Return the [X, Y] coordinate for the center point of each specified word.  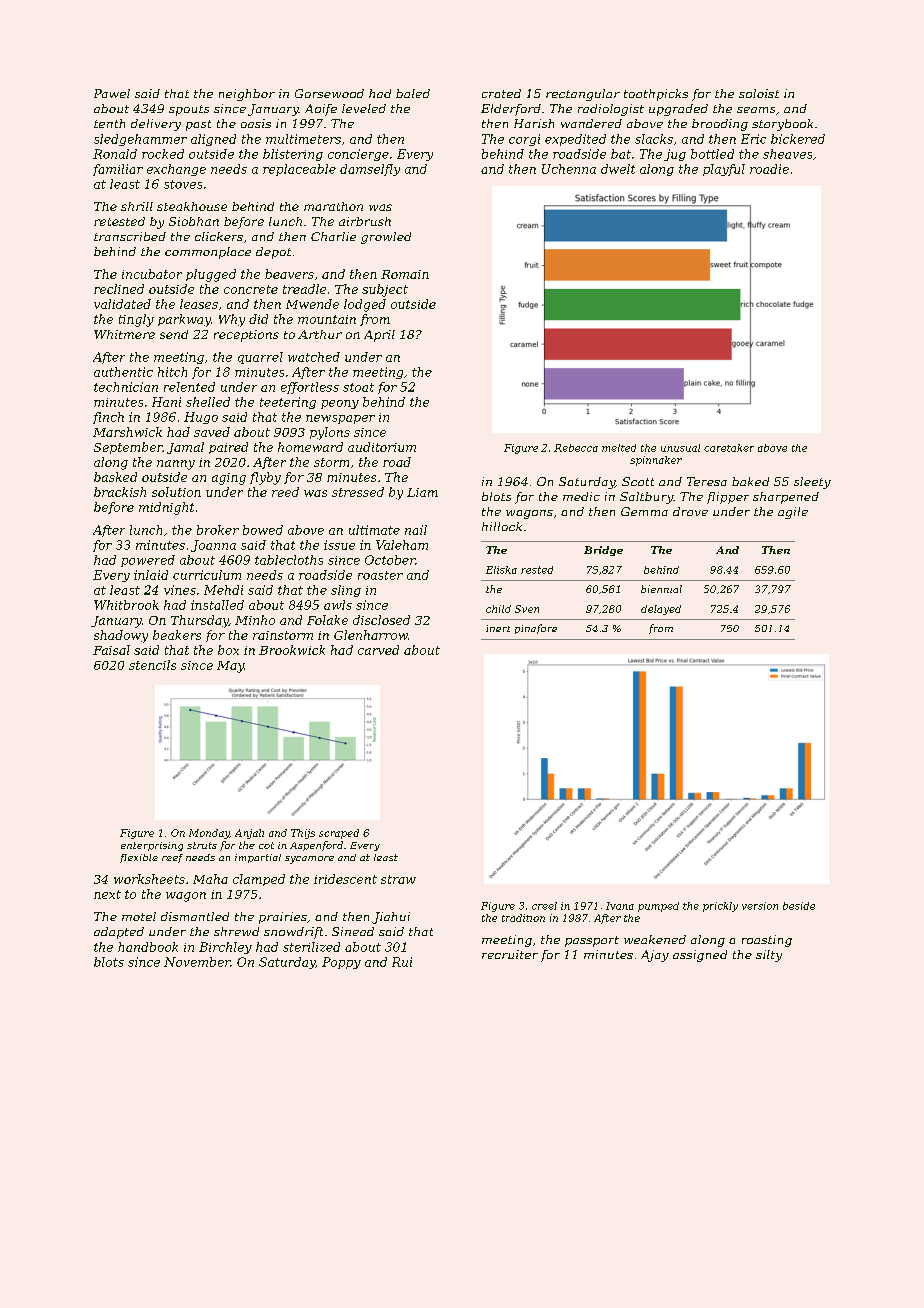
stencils [152, 665]
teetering [288, 403]
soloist [759, 93]
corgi [524, 140]
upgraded [678, 110]
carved [378, 650]
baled [413, 93]
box [228, 650]
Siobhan [194, 221]
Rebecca [576, 448]
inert [498, 628]
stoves [183, 184]
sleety [812, 483]
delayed [661, 610]
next [107, 894]
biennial [661, 589]
